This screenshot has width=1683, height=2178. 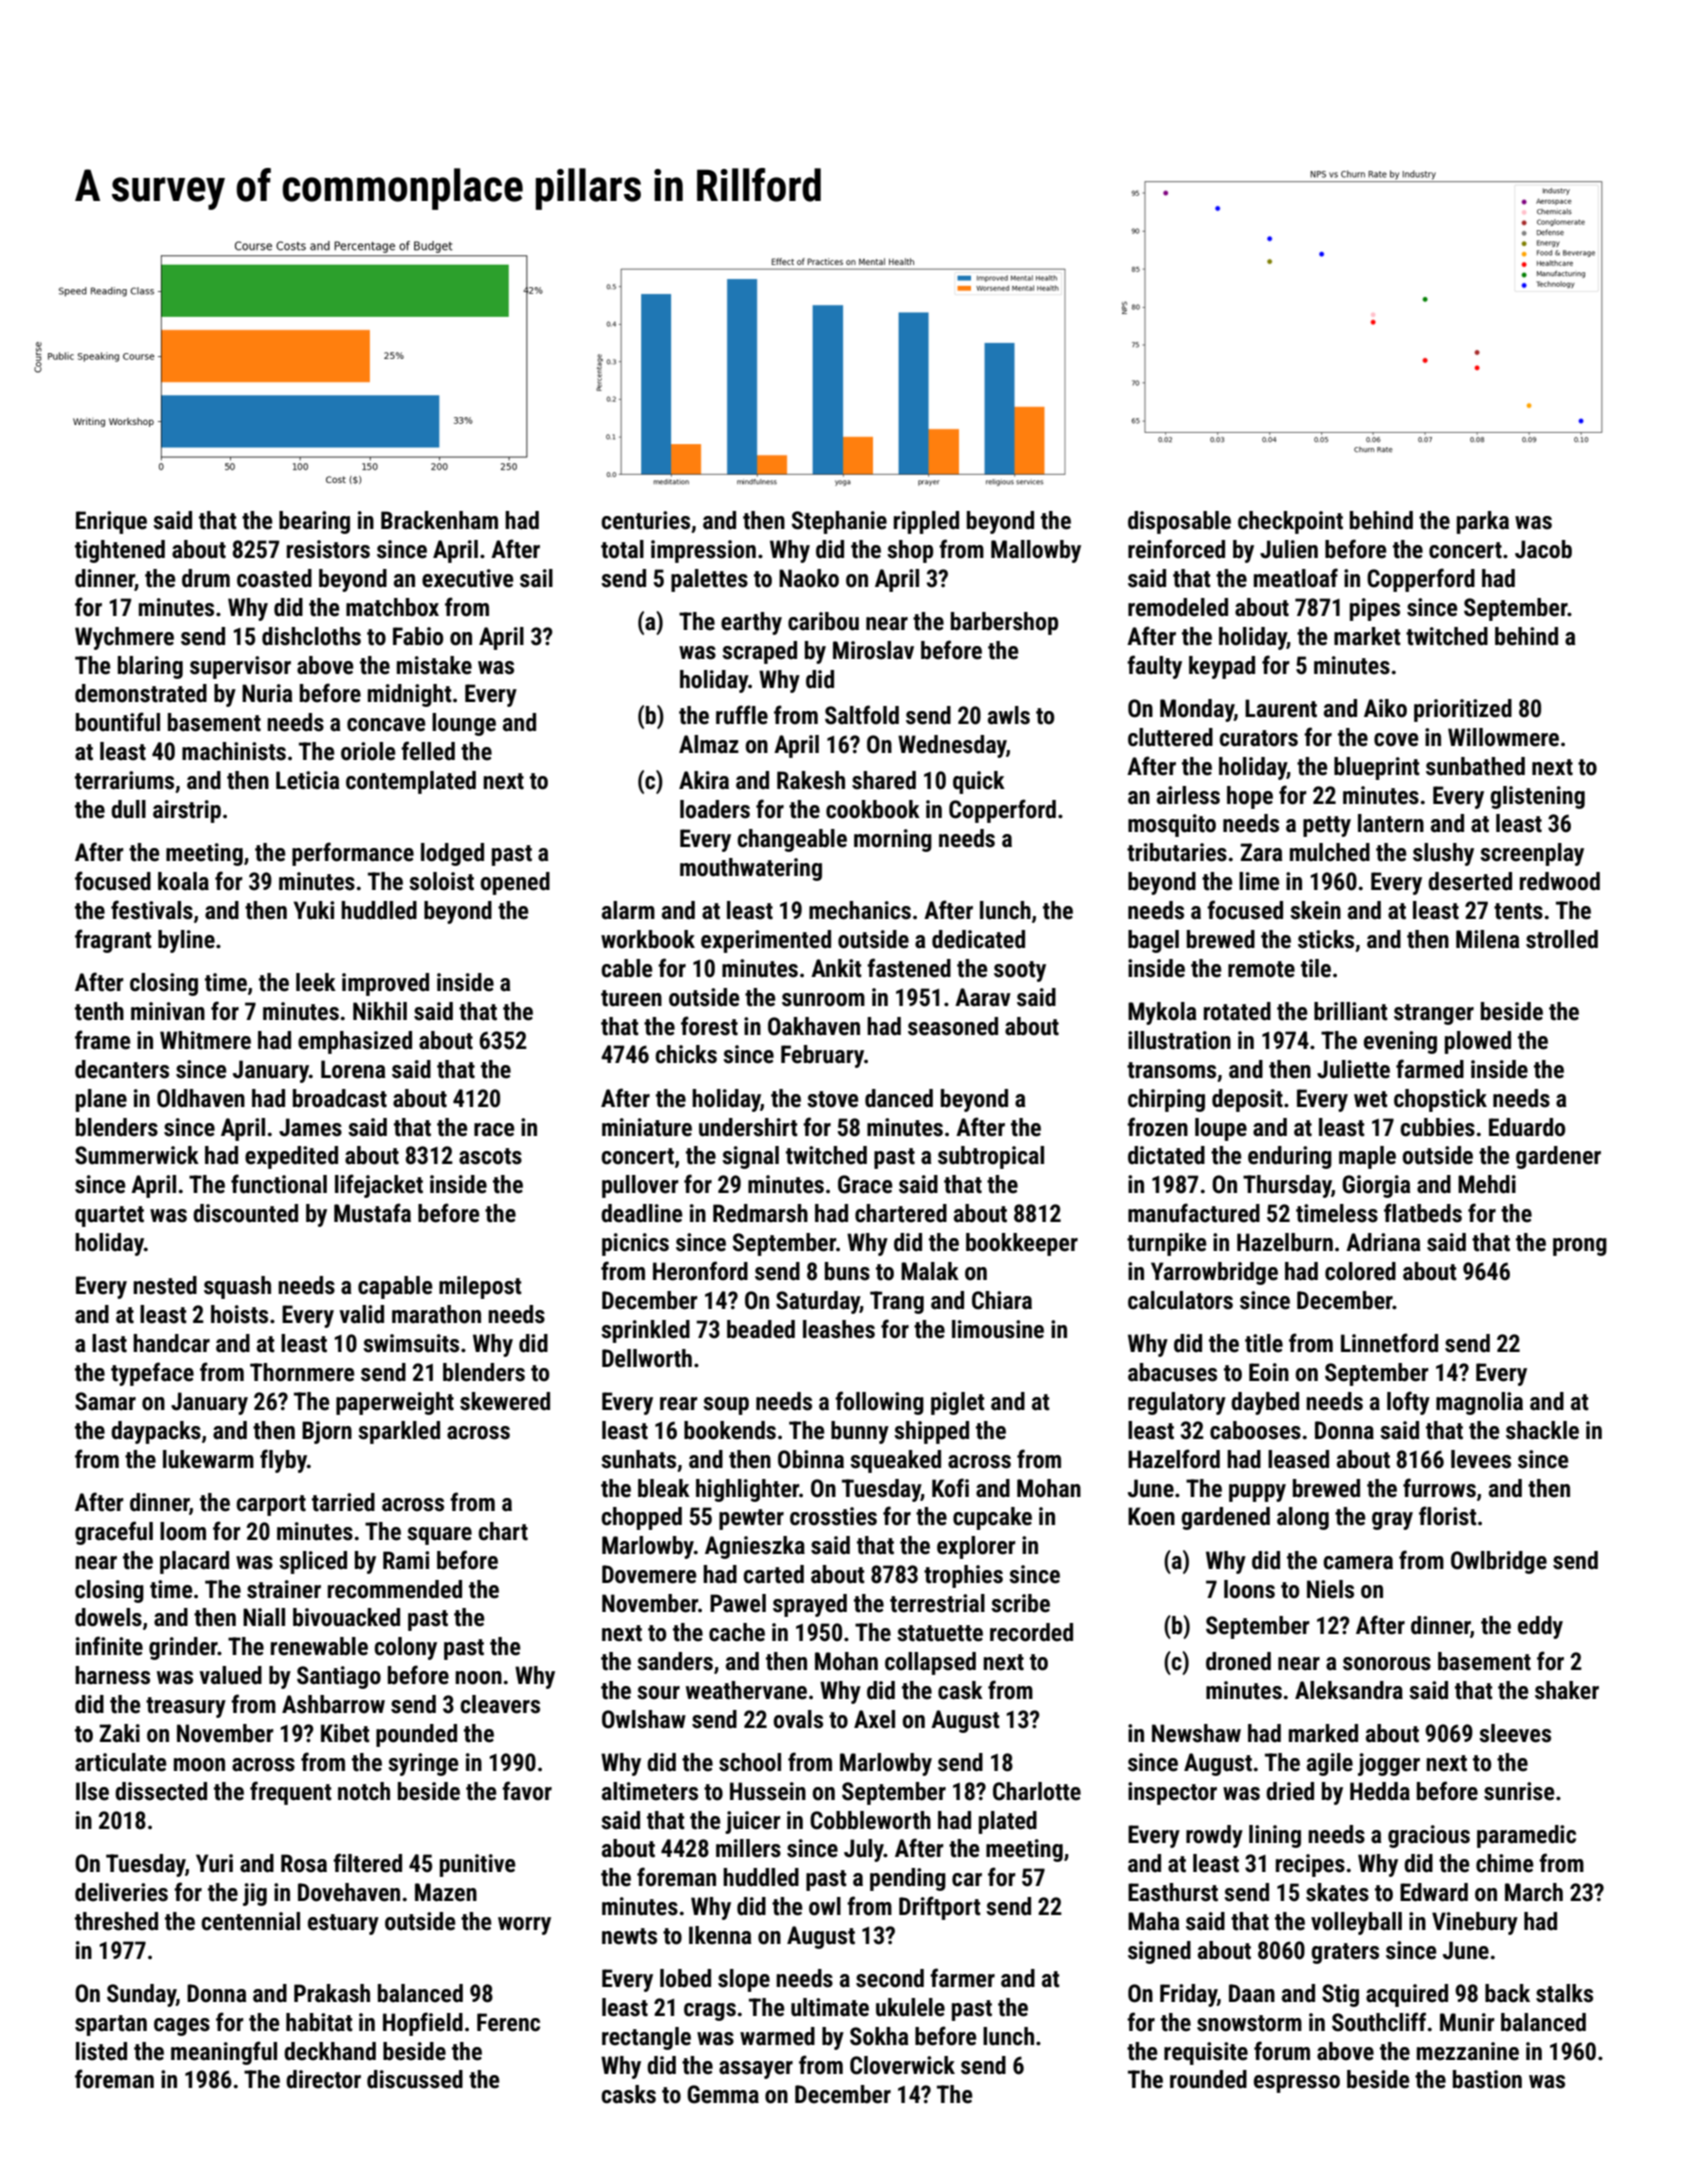 What do you see at coordinates (926, 522) in the screenshot?
I see `rippled` at bounding box center [926, 522].
